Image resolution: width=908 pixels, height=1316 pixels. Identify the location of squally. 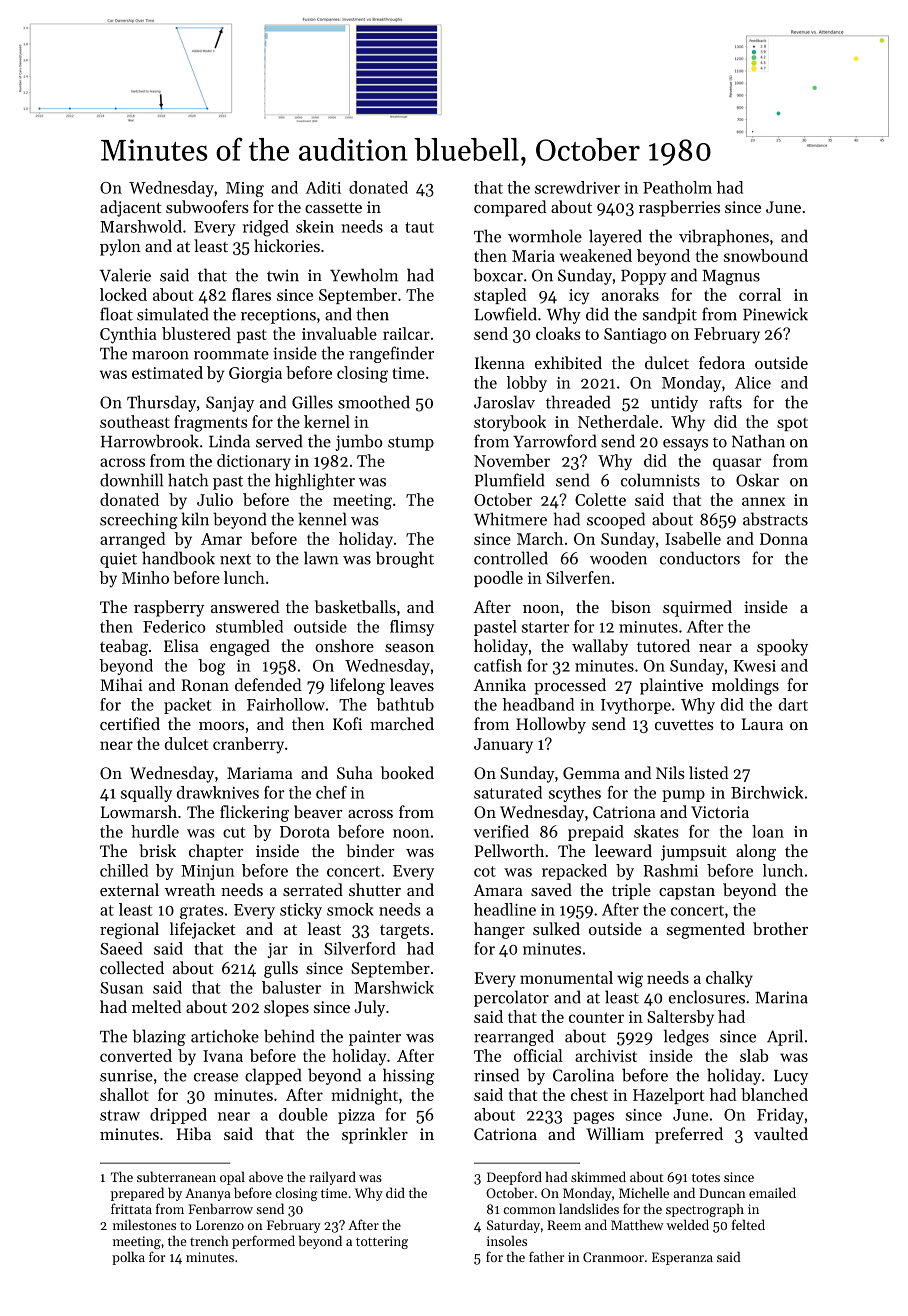
(146, 794).
